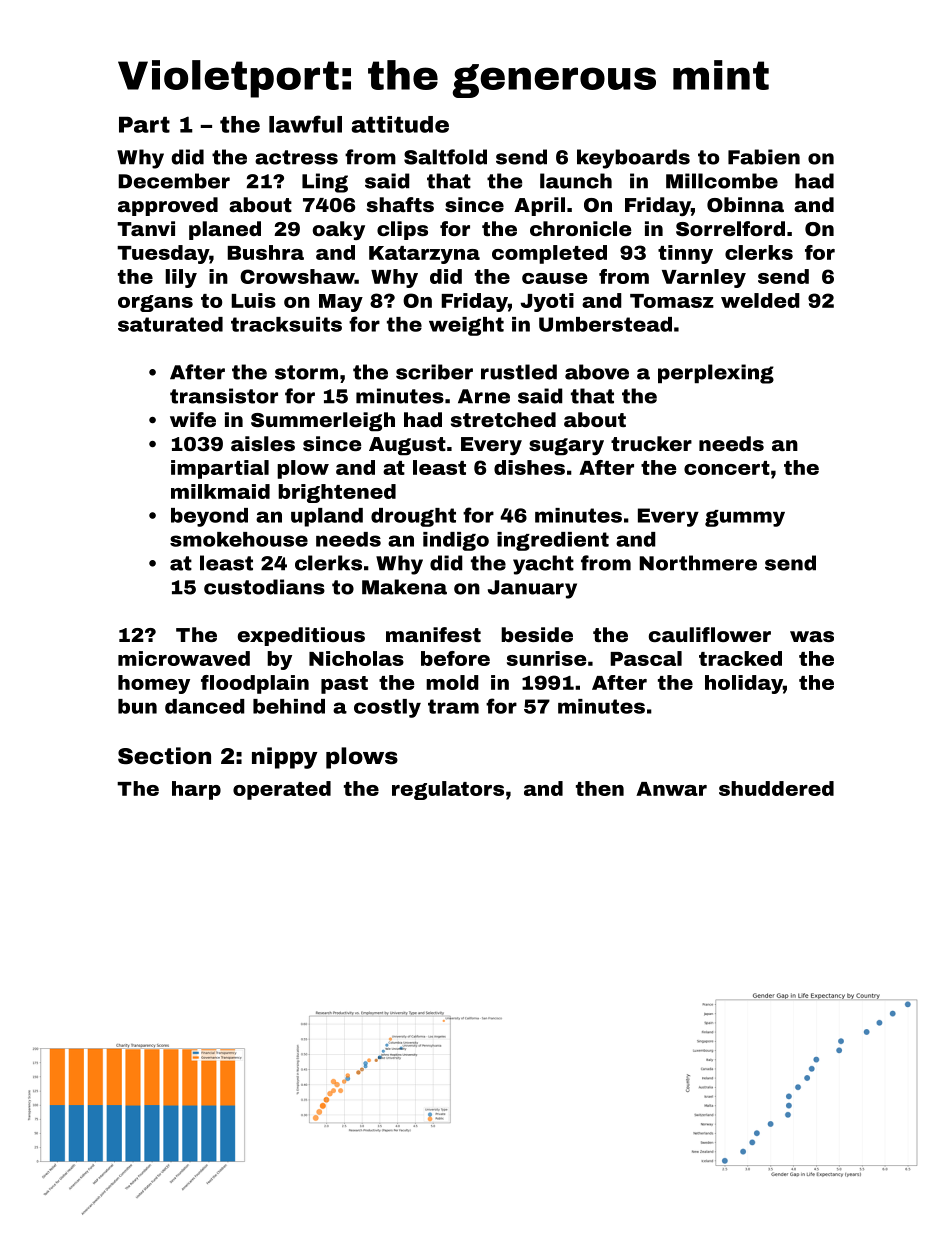 The image size is (952, 1233). I want to click on nippy, so click(284, 758).
